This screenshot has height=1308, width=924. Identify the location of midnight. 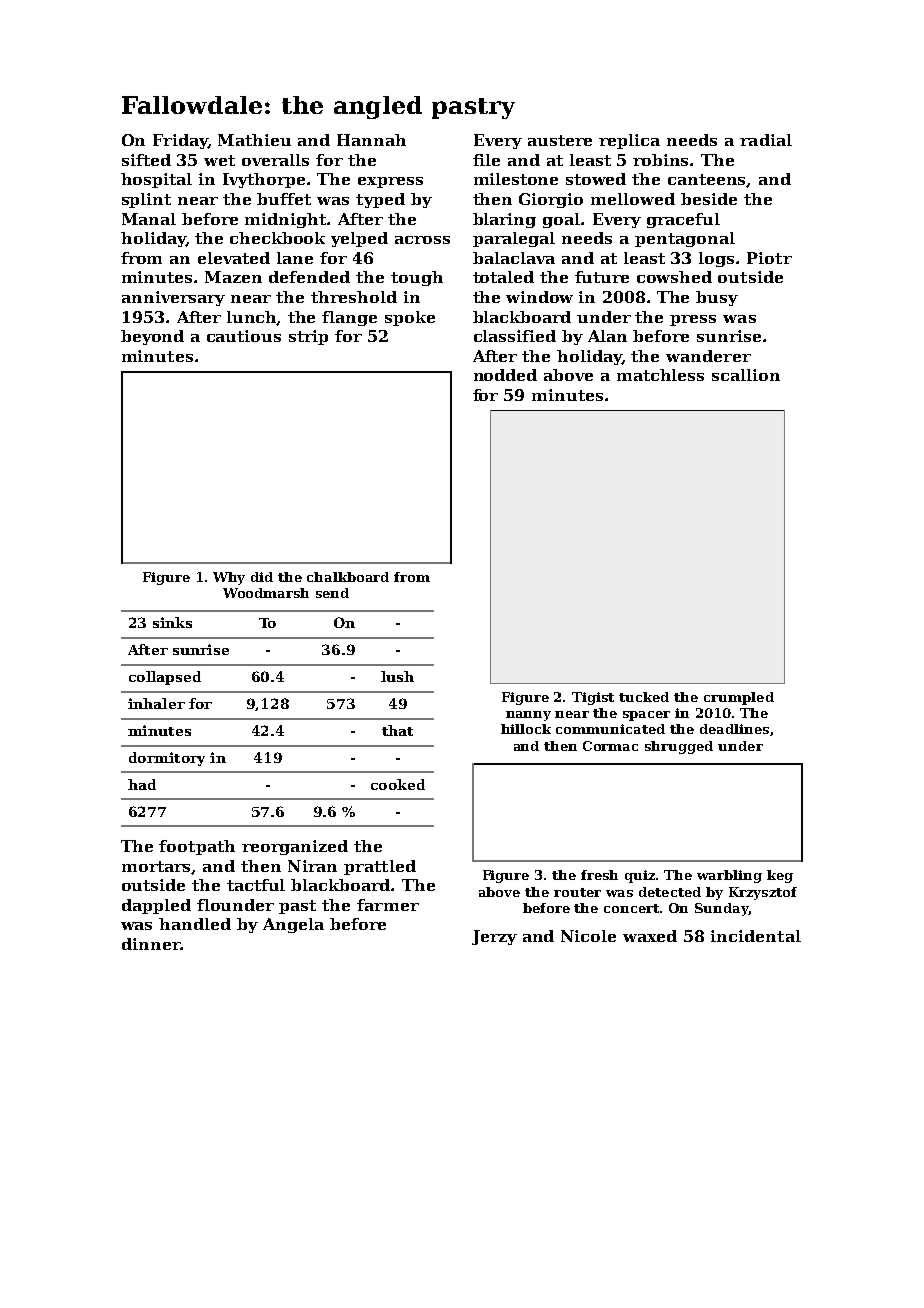
(286, 220).
